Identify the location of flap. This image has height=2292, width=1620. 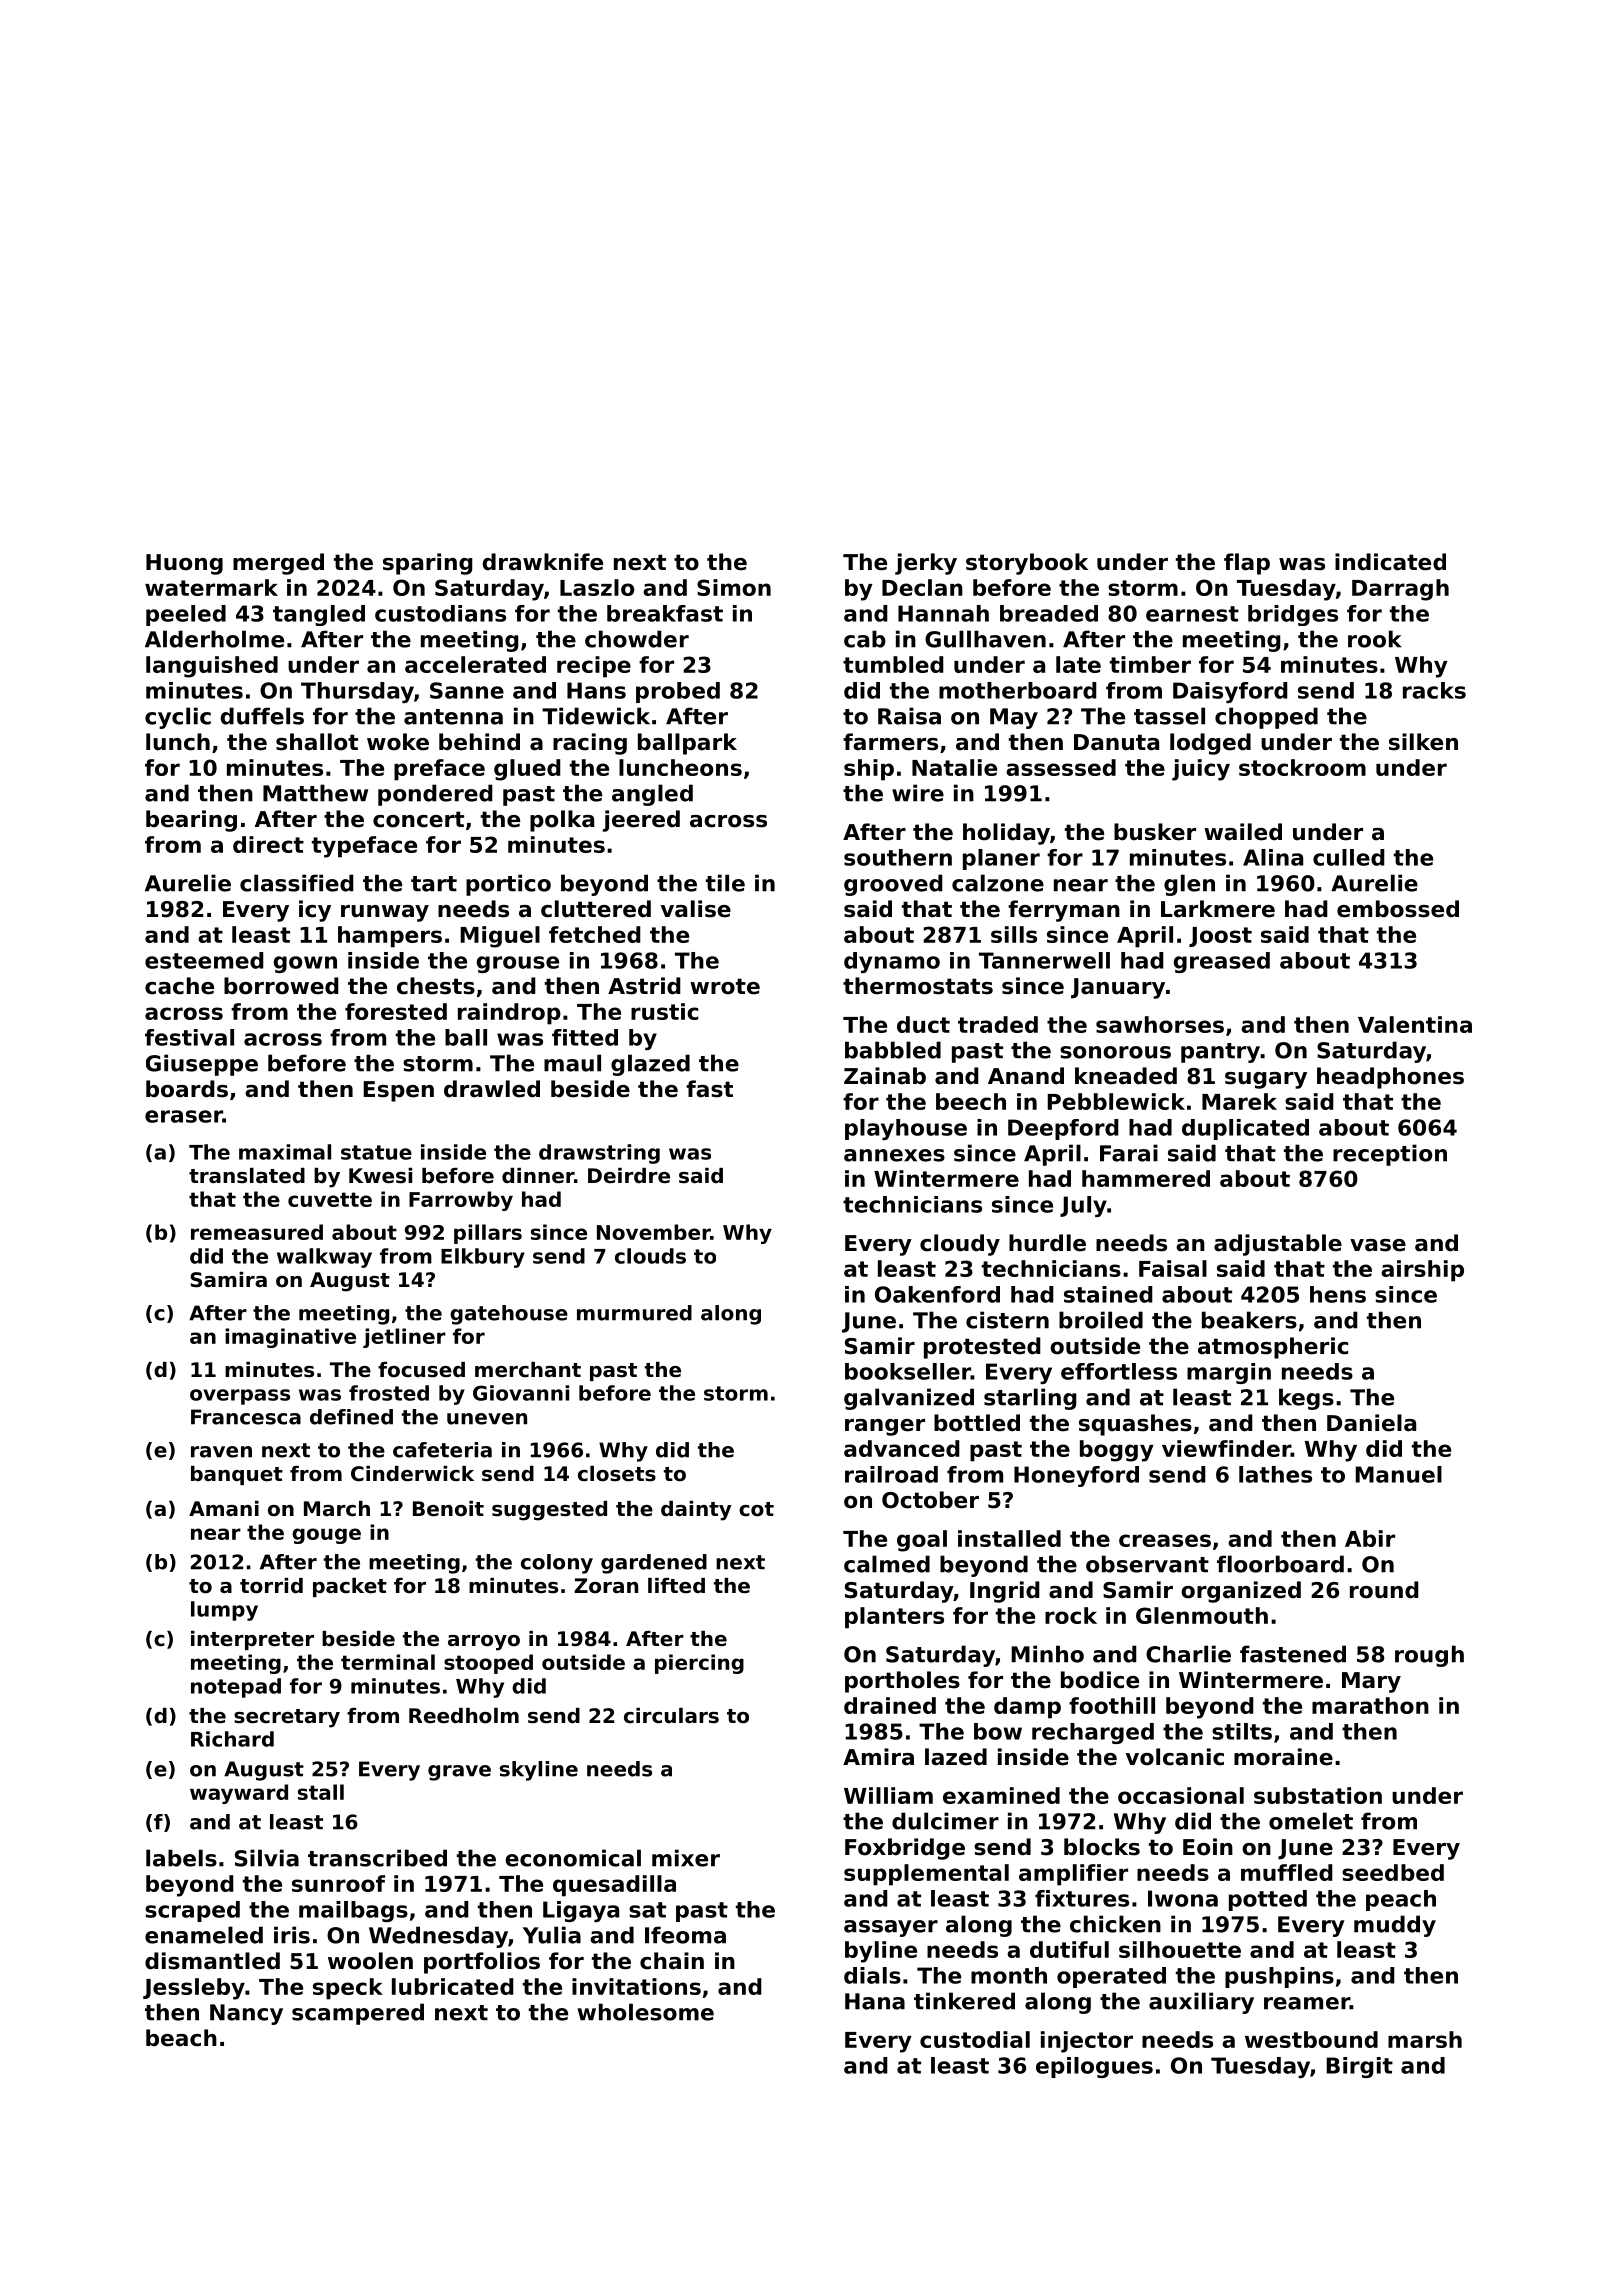
(1247, 564).
